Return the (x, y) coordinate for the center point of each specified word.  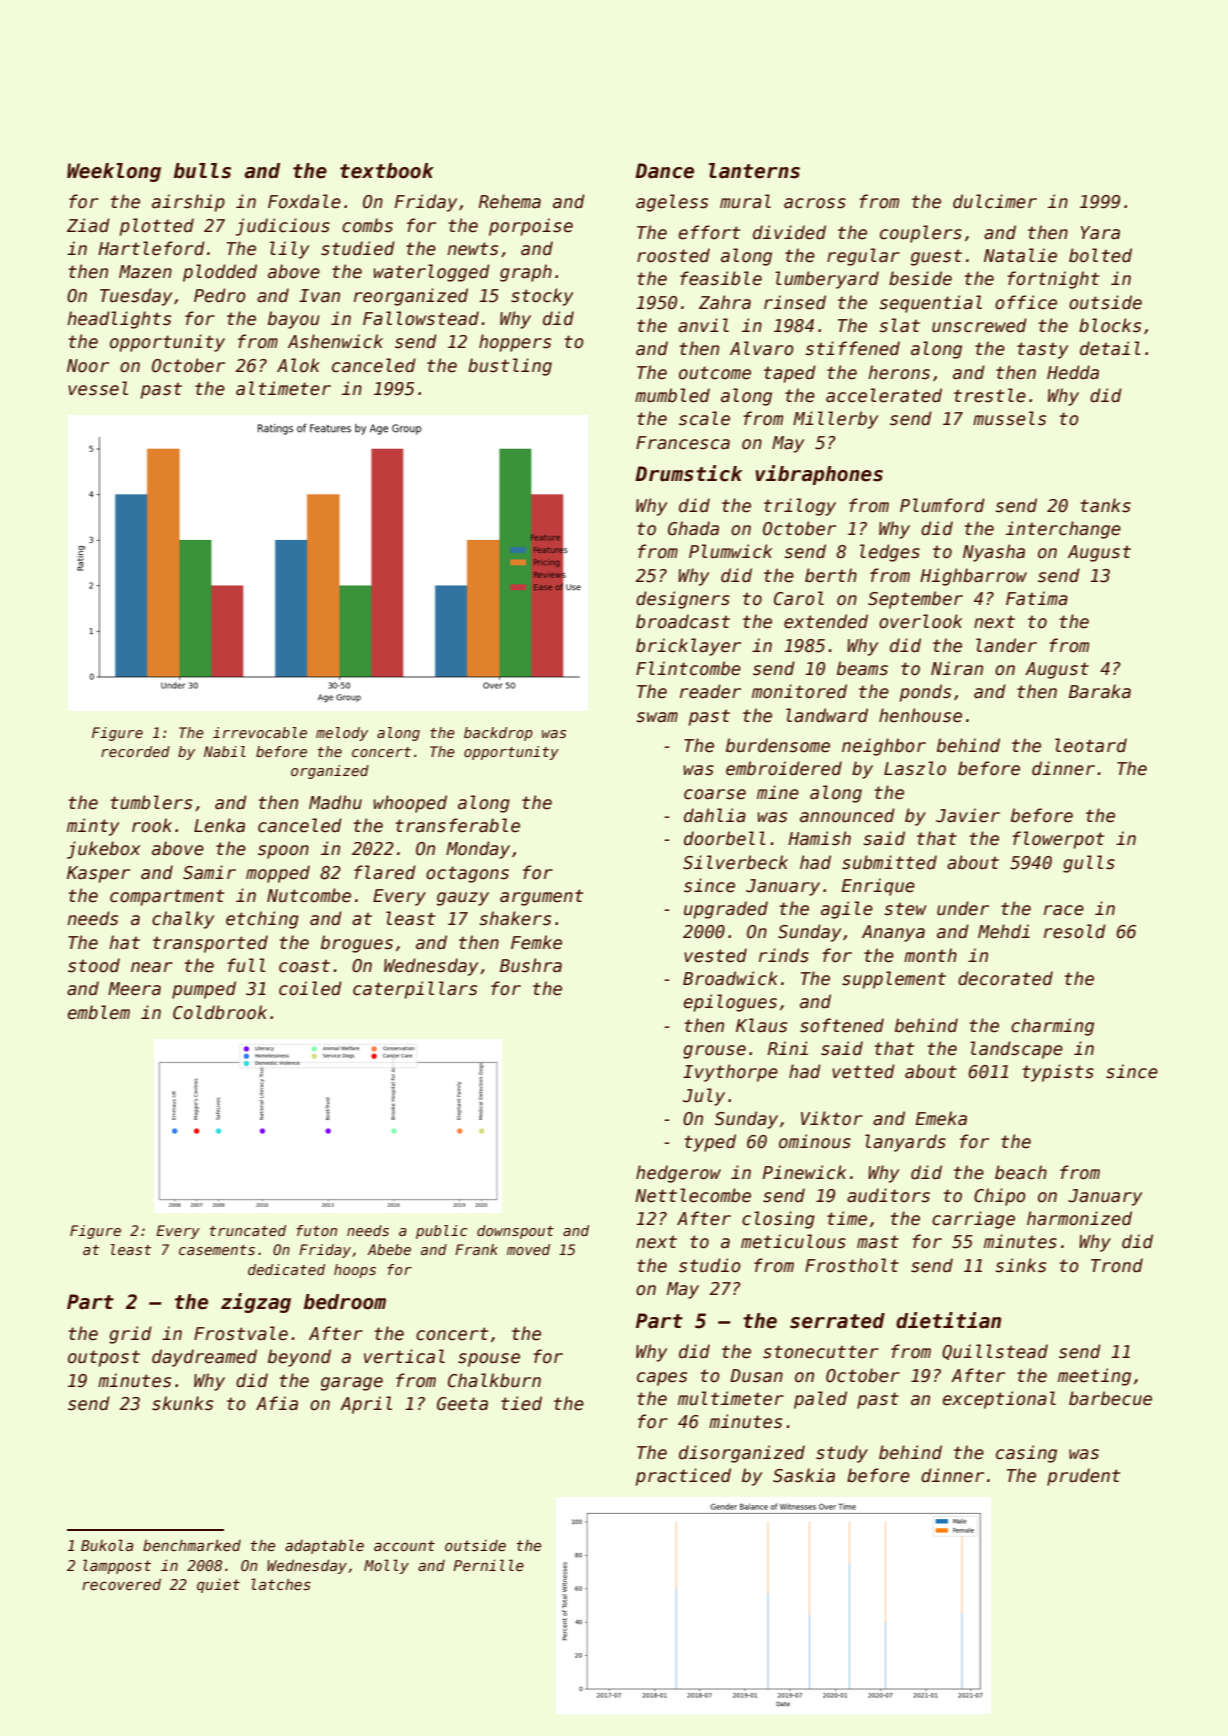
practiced (683, 1477)
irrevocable (260, 732)
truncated (248, 1230)
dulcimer (995, 201)
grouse (714, 1052)
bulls (202, 171)
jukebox (104, 850)
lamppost (117, 1566)
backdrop (498, 734)
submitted (889, 862)
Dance (664, 171)
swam (657, 717)
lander (1006, 645)
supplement (894, 980)
